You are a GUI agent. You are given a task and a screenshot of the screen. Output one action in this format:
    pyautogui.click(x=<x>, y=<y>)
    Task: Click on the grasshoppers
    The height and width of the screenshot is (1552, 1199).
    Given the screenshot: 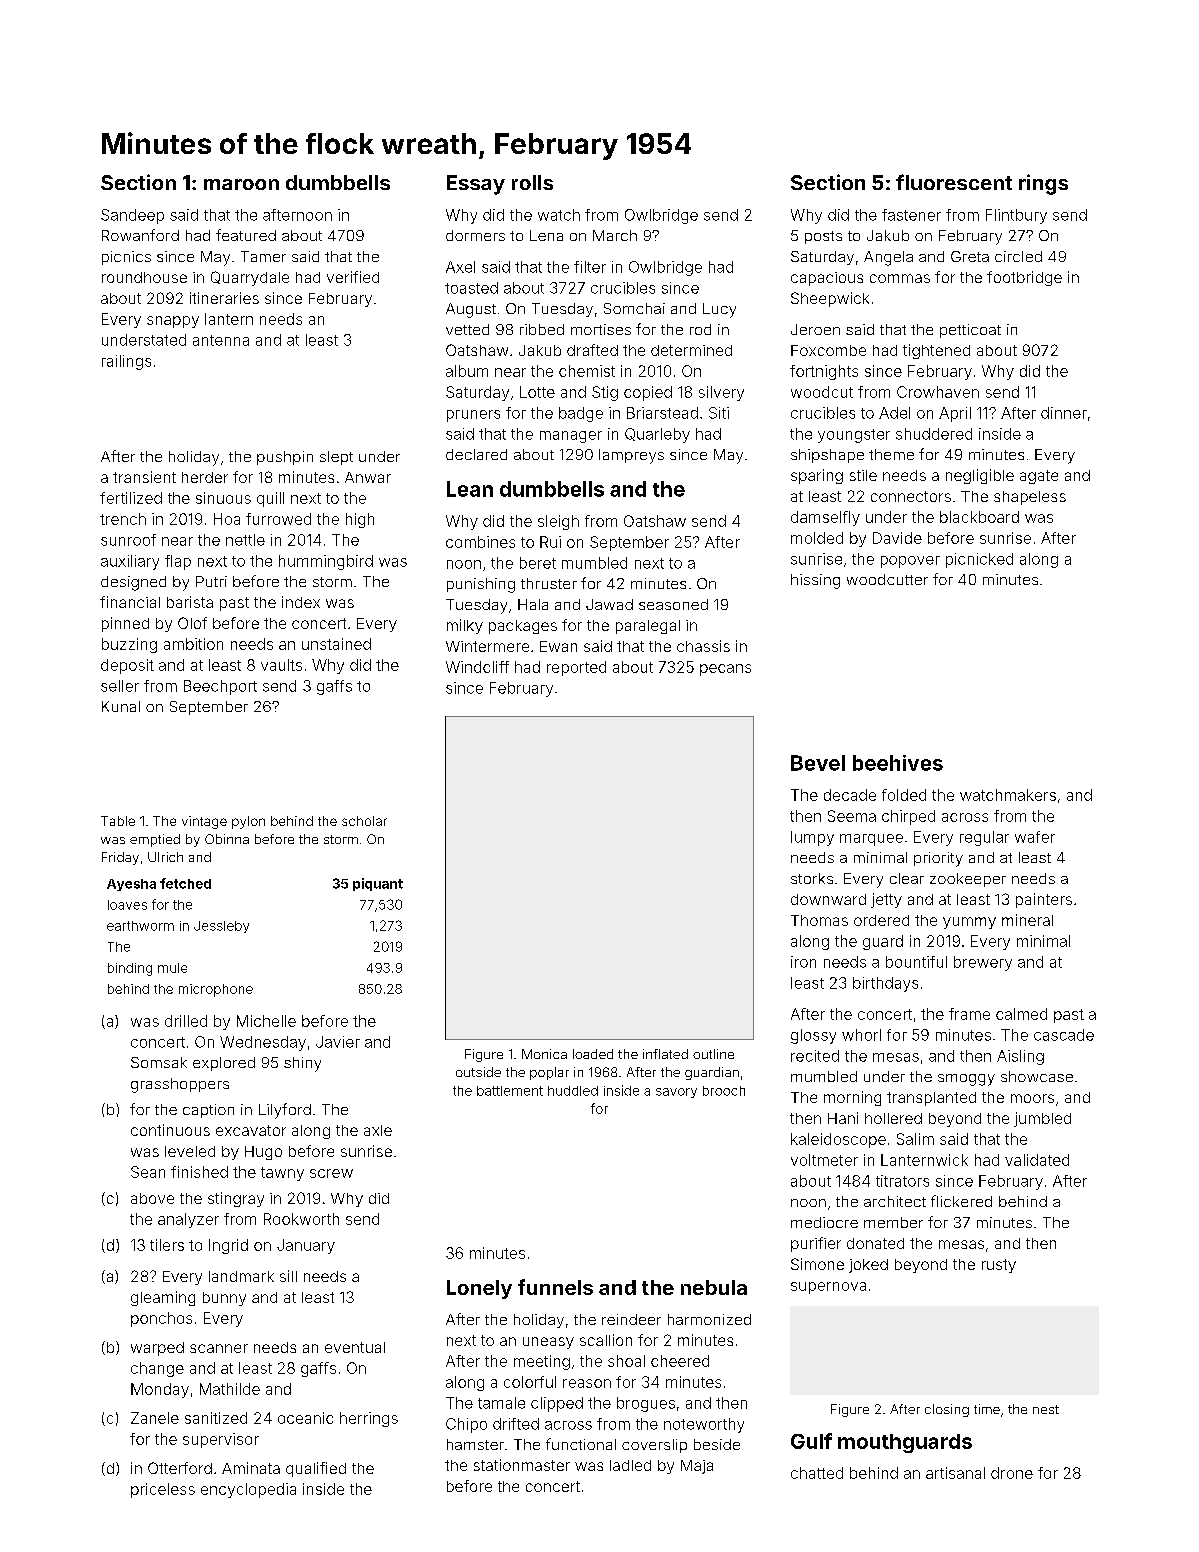 What is the action you would take?
    pyautogui.click(x=180, y=1085)
